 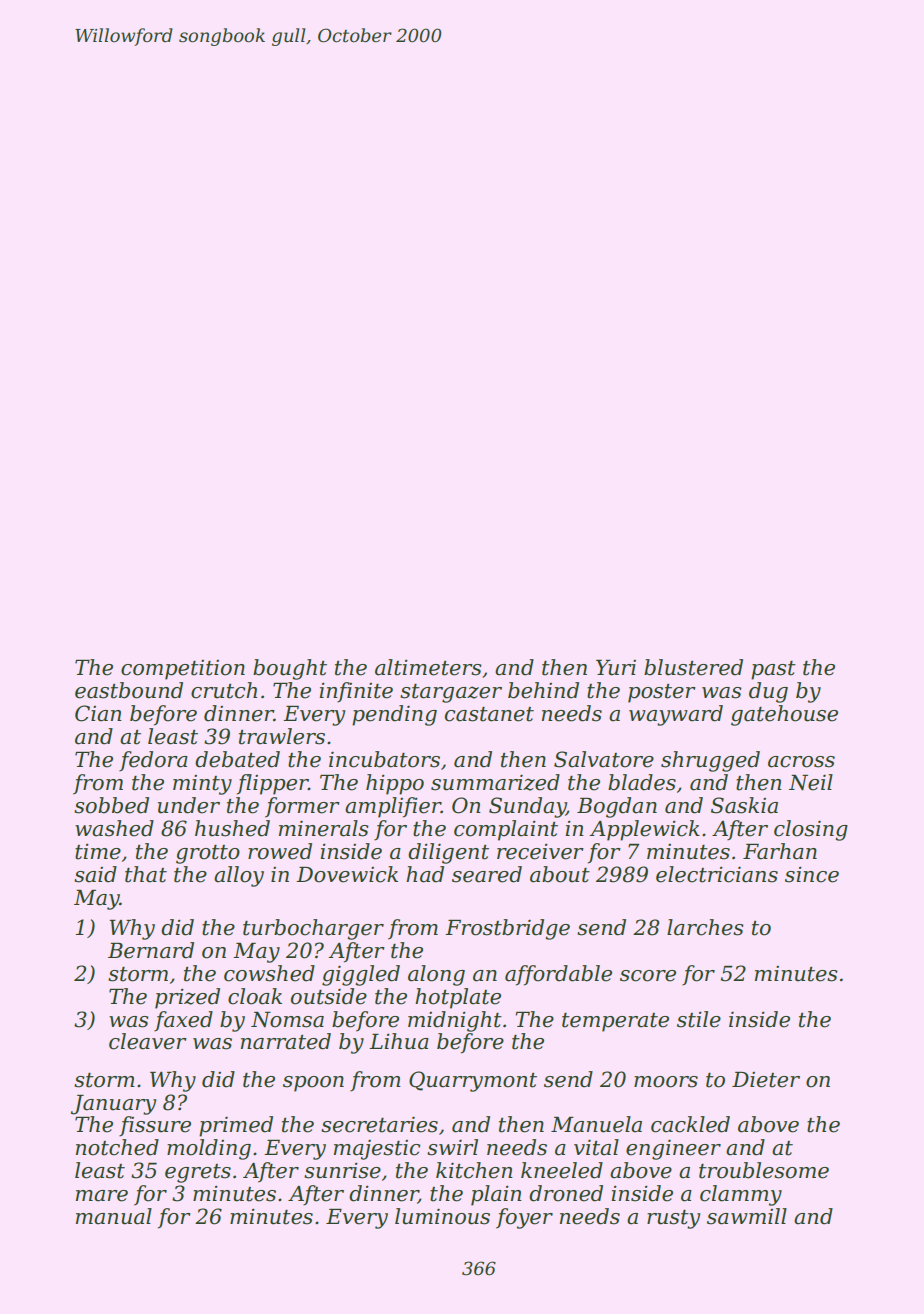 What do you see at coordinates (705, 927) in the image?
I see `larches` at bounding box center [705, 927].
